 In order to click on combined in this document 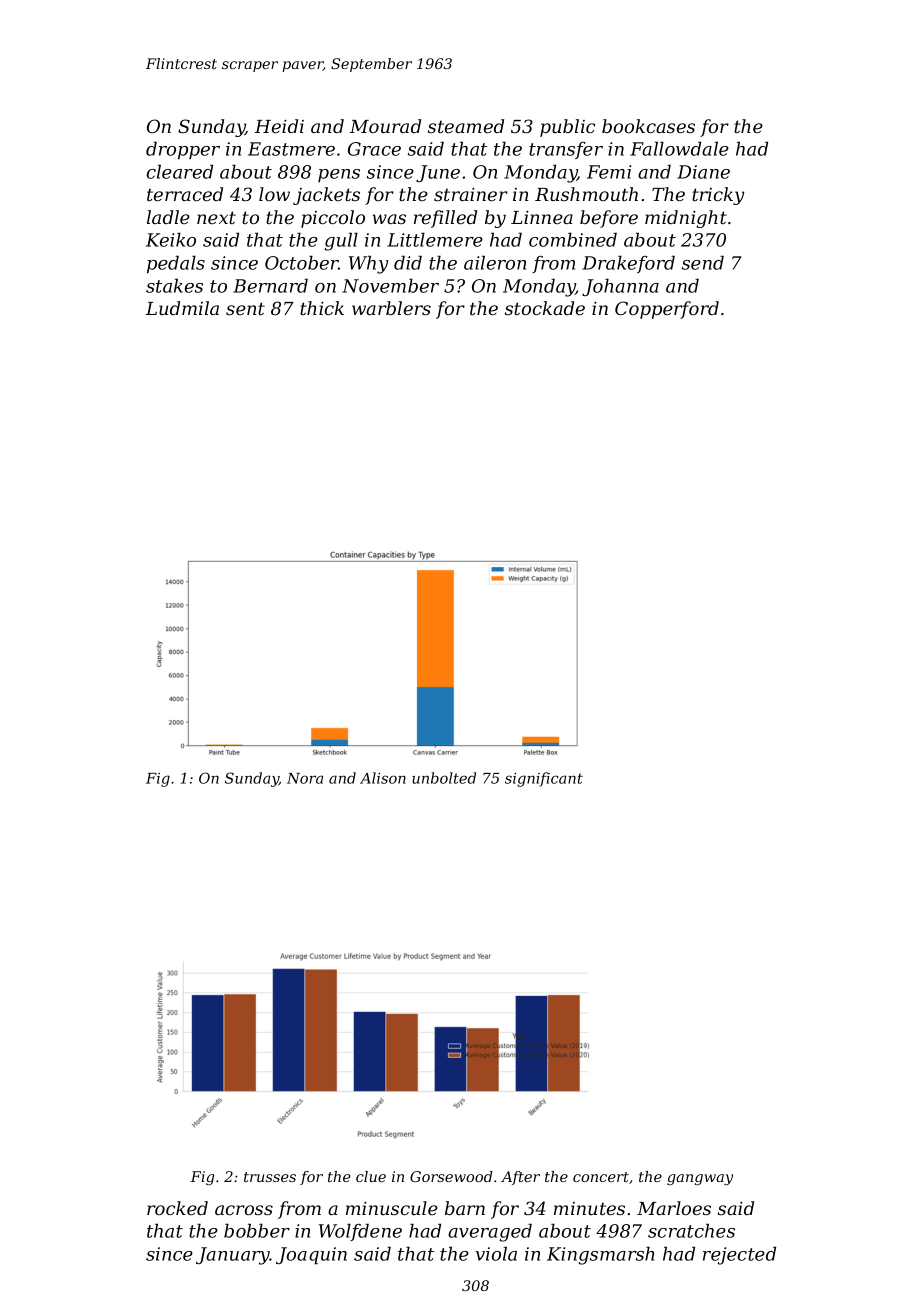, I will do `click(573, 240)`.
